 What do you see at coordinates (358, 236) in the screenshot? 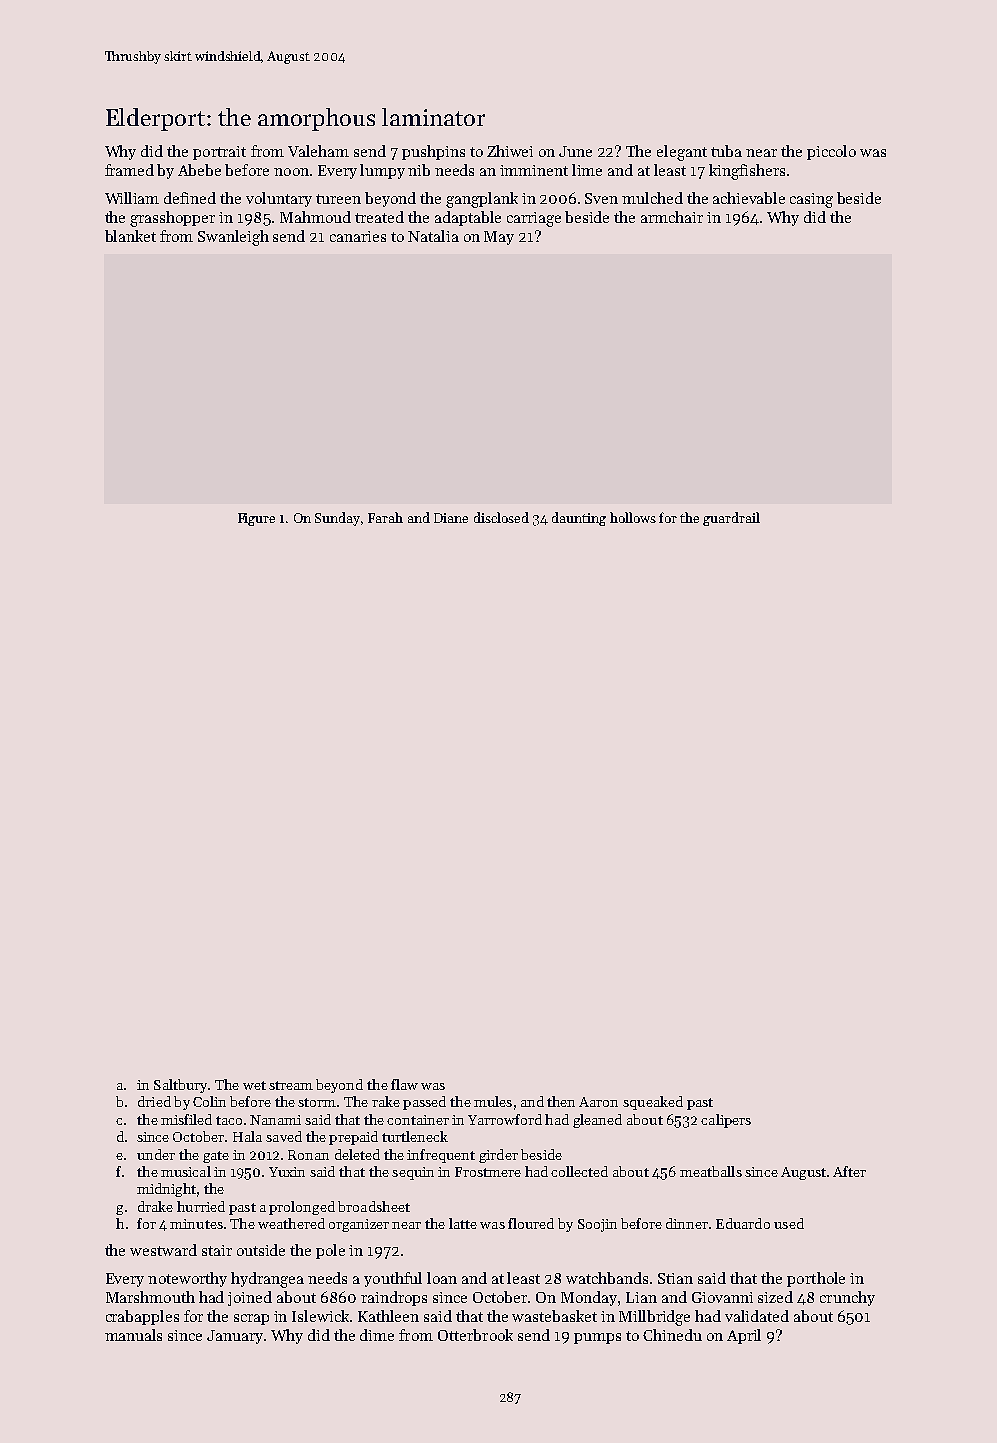
I see `canaries` at bounding box center [358, 236].
